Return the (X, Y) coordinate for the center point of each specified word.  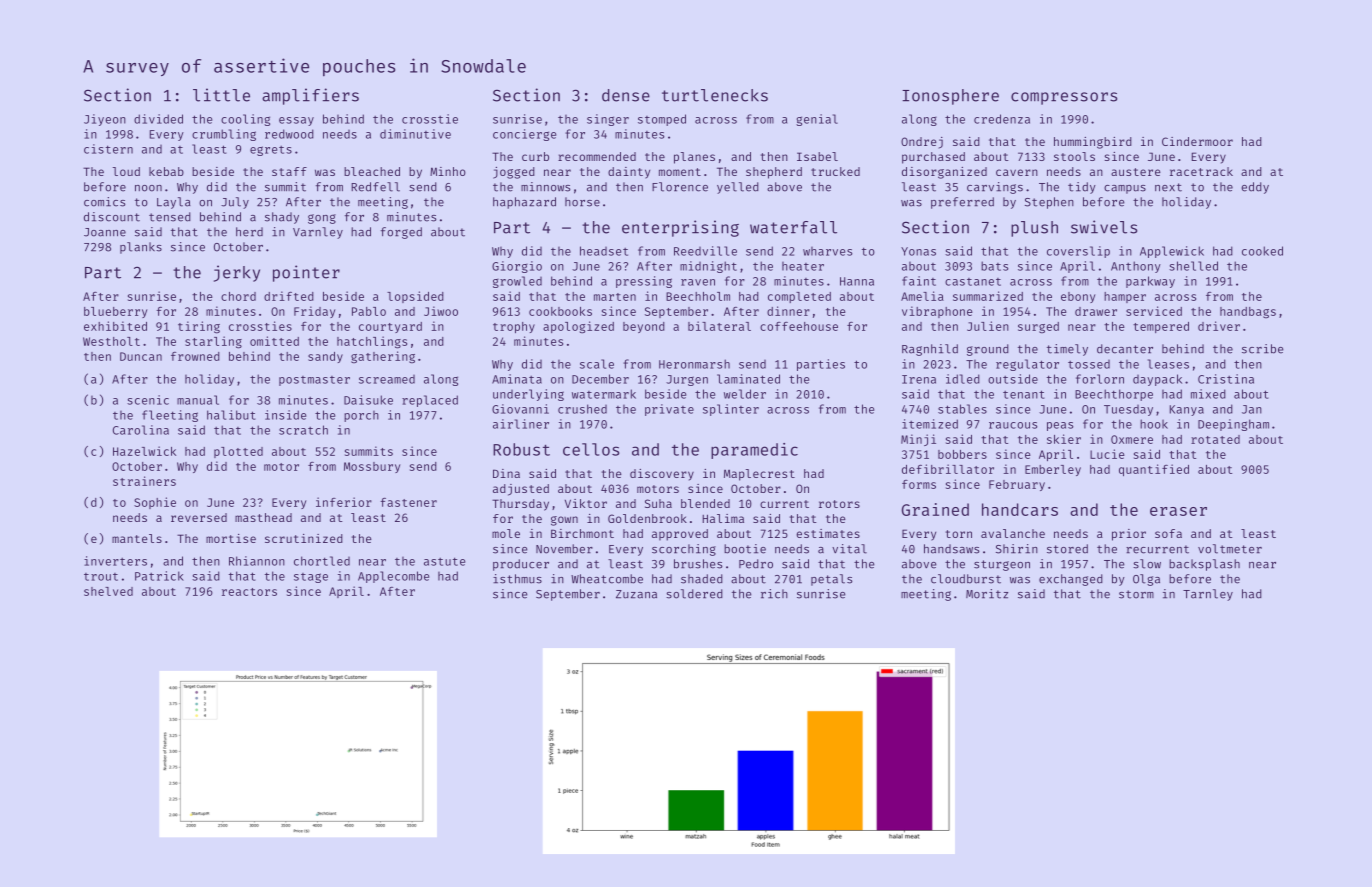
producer (521, 565)
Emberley (1053, 470)
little (221, 95)
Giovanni (520, 409)
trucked (835, 171)
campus (1125, 189)
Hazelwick (144, 451)
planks (141, 248)
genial (817, 120)
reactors (249, 592)
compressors (1064, 98)
